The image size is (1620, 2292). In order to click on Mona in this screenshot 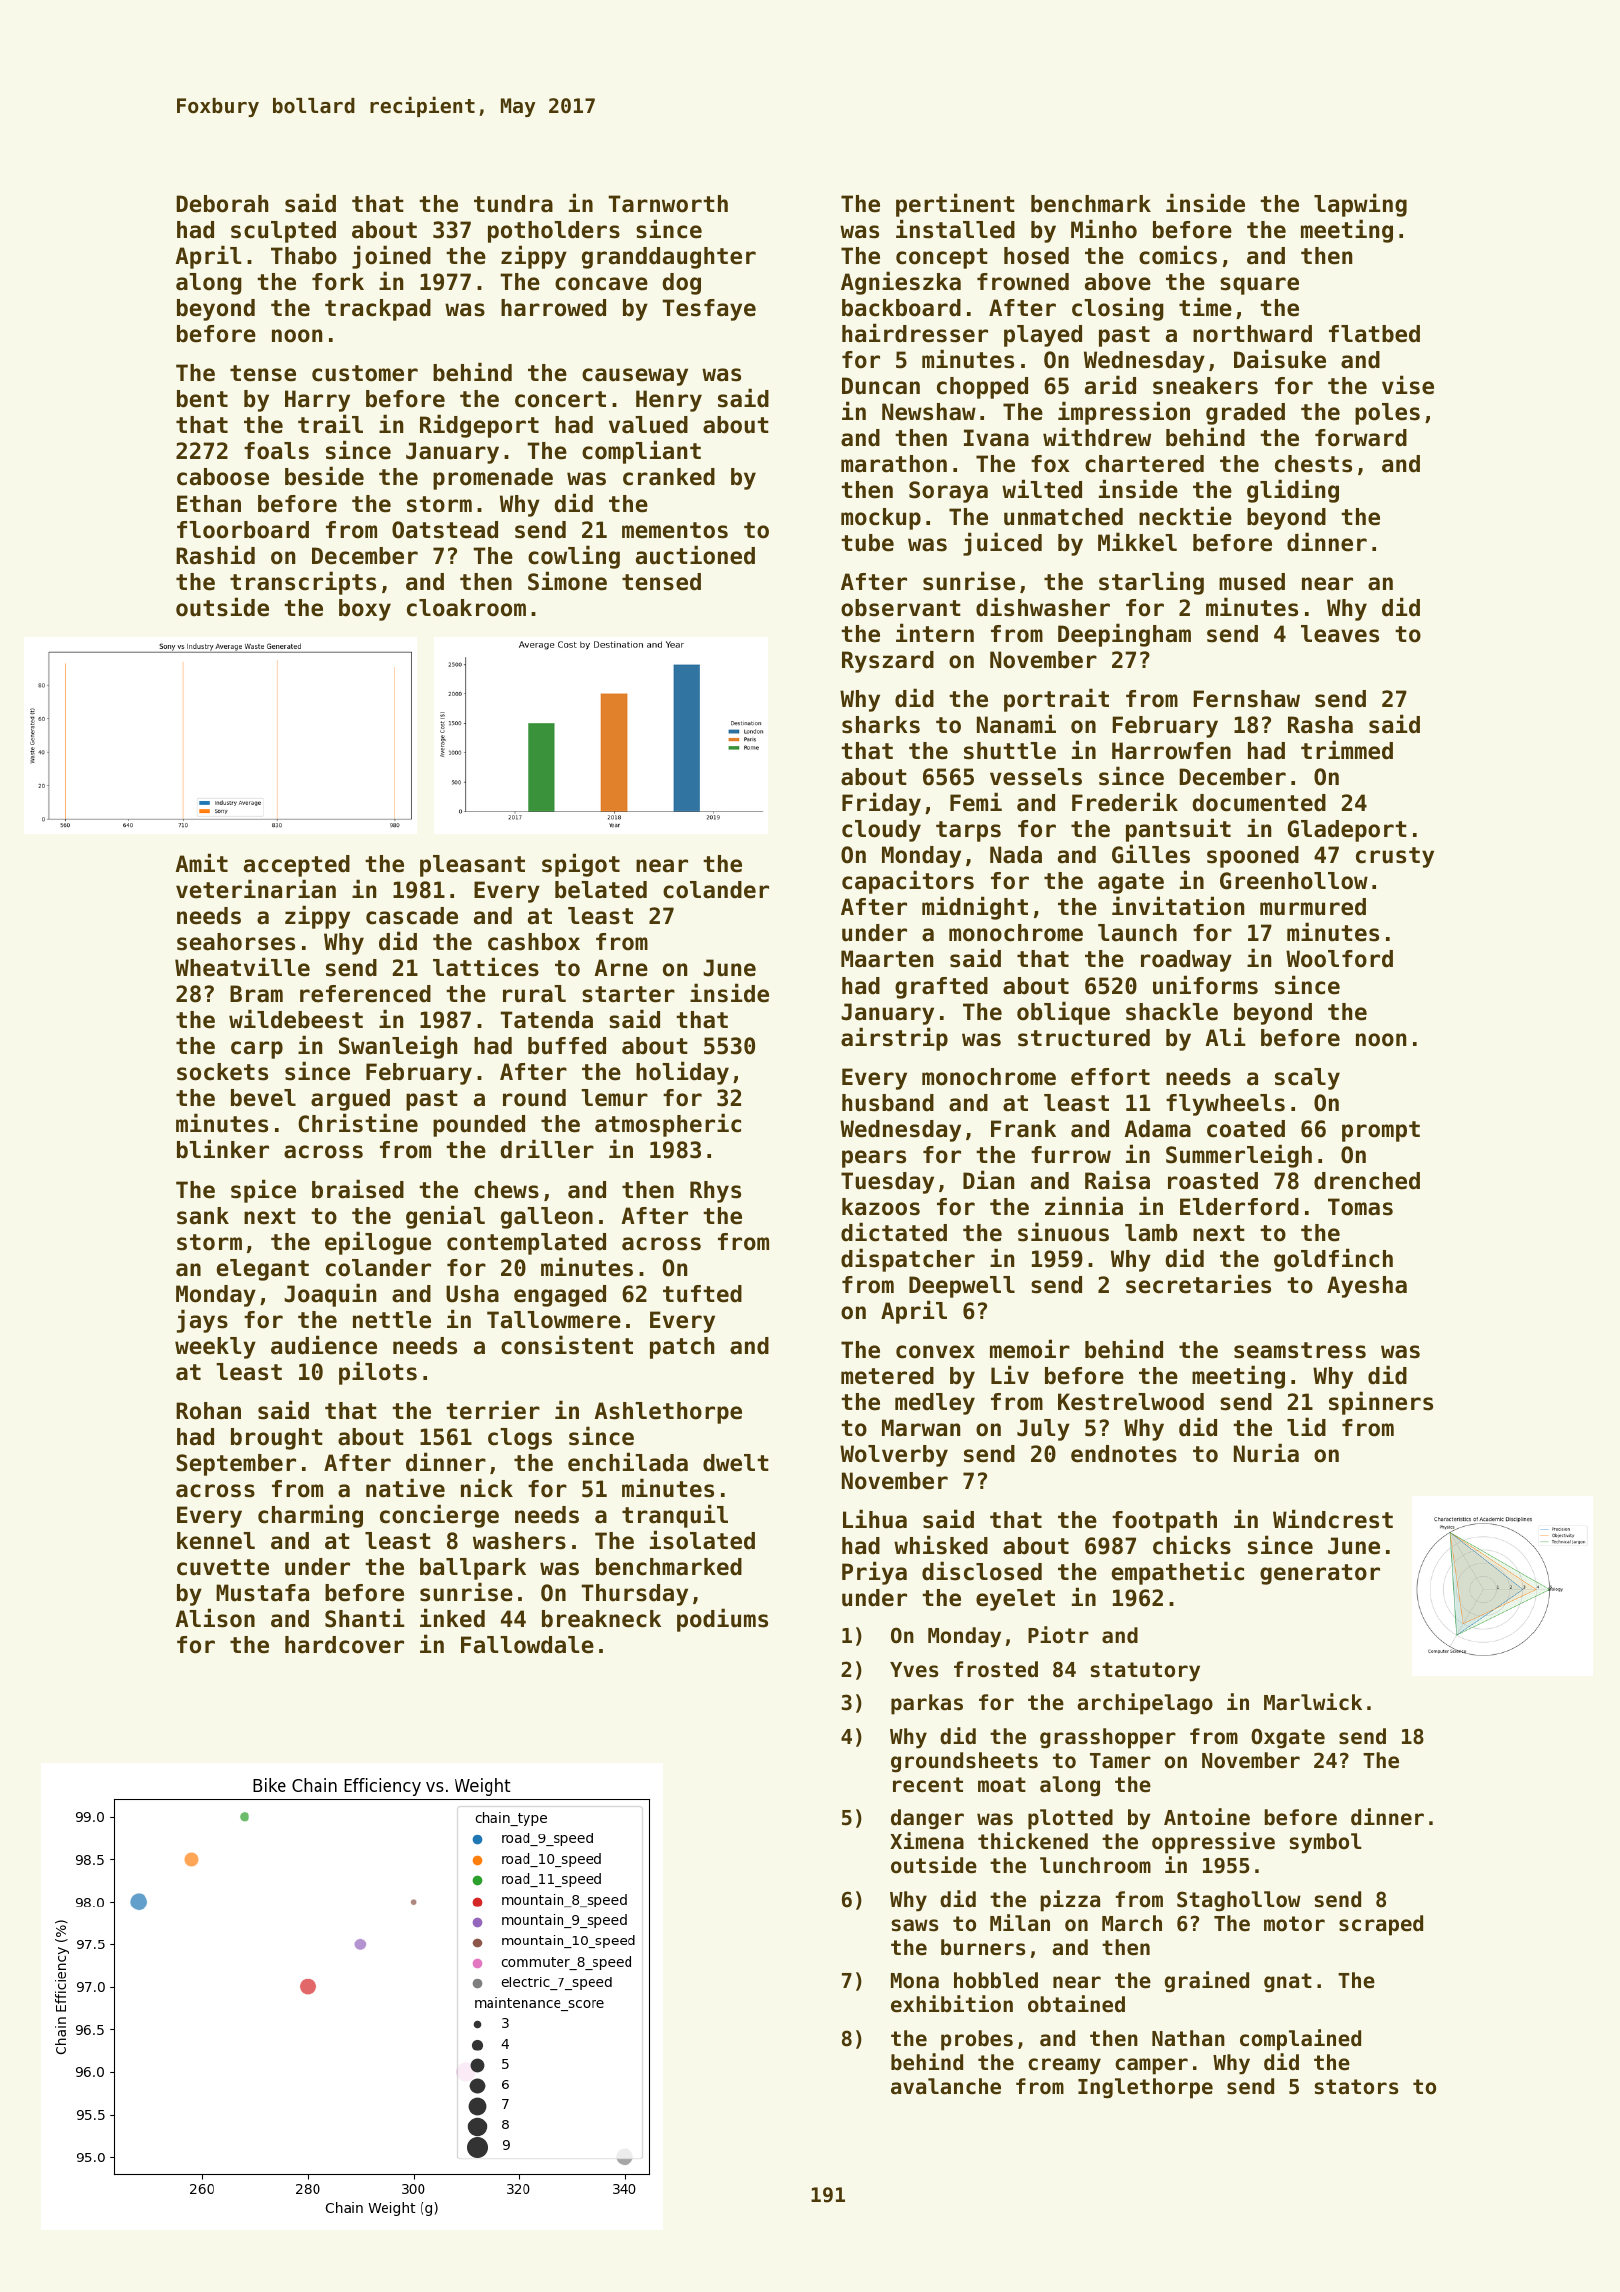, I will do `click(915, 1981)`.
